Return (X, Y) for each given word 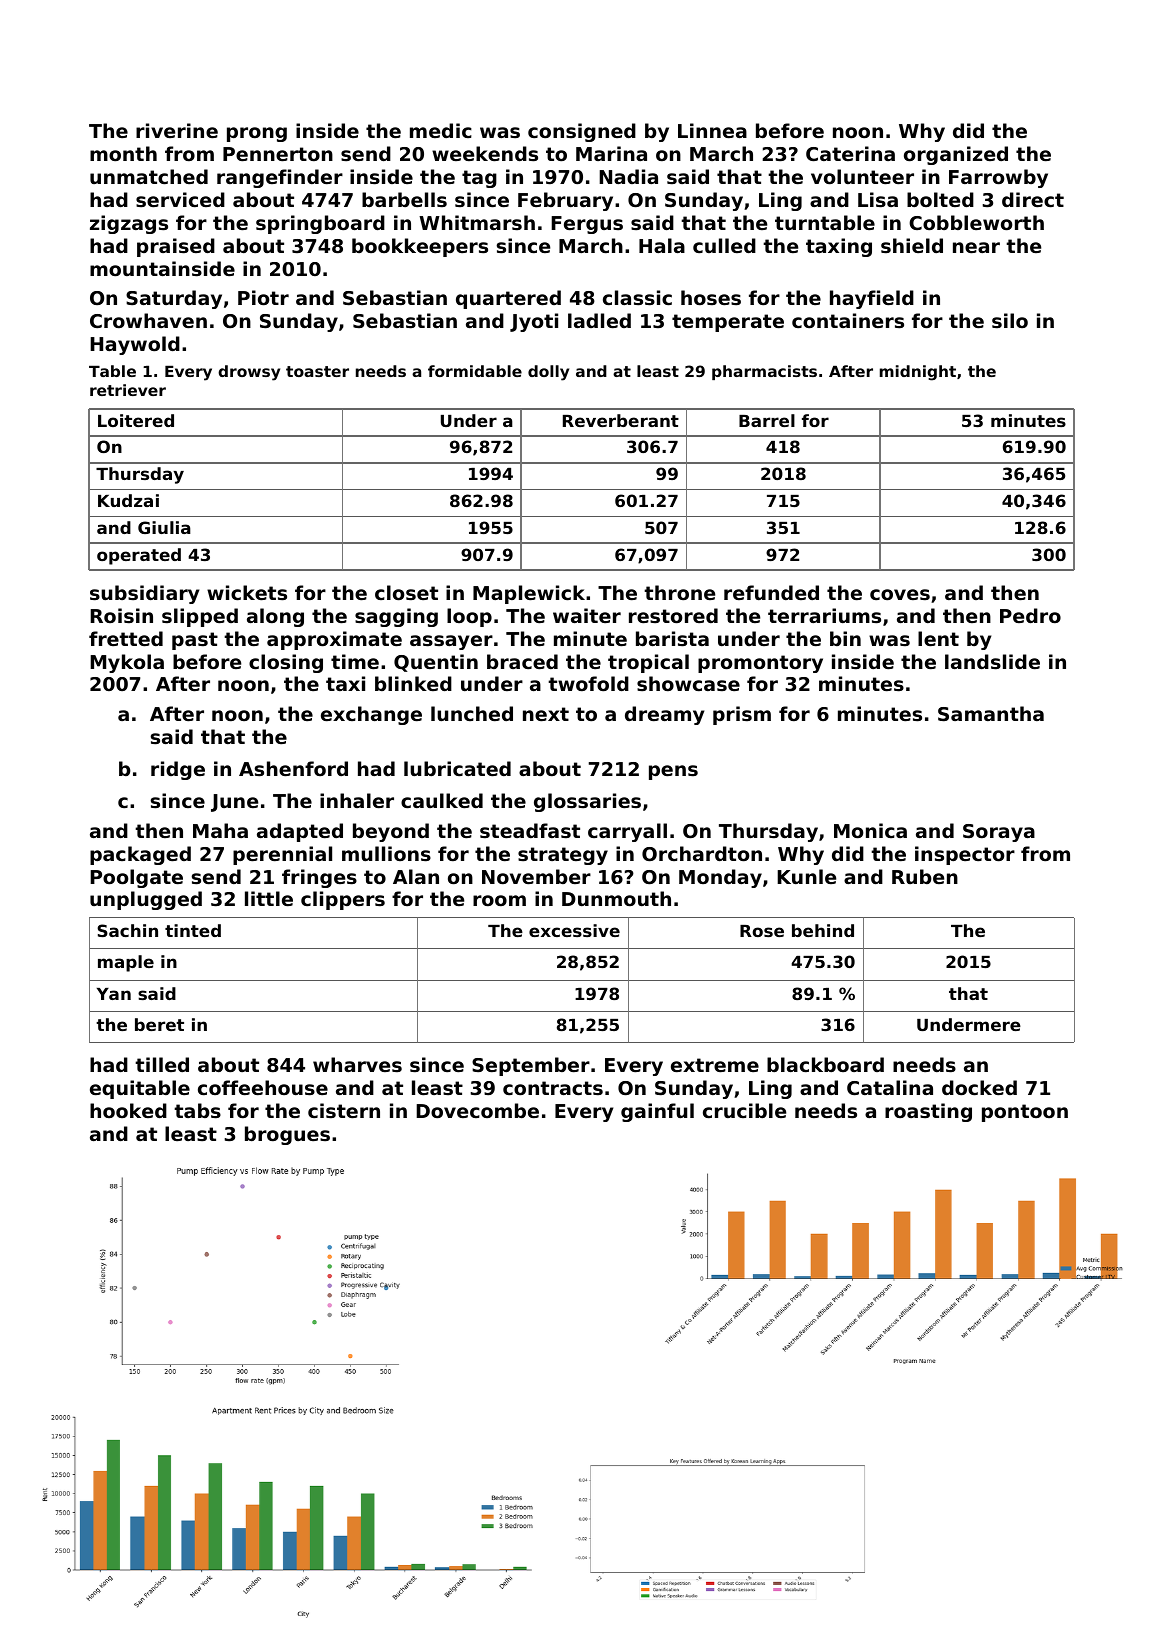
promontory (760, 664)
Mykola (127, 663)
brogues (287, 1135)
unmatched (149, 176)
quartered (508, 299)
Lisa (878, 200)
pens (673, 772)
